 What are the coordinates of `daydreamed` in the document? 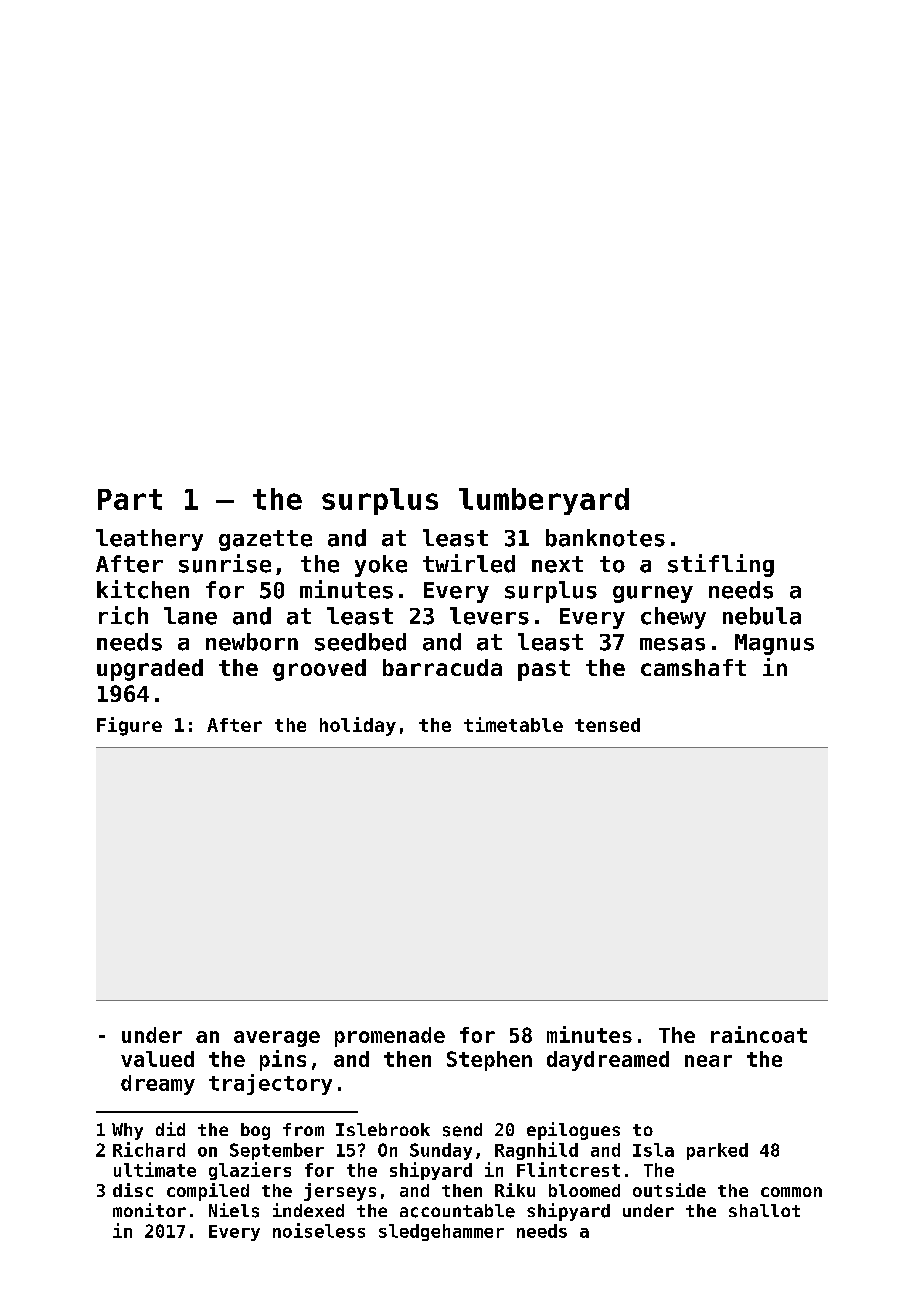 It's located at (608, 1061).
